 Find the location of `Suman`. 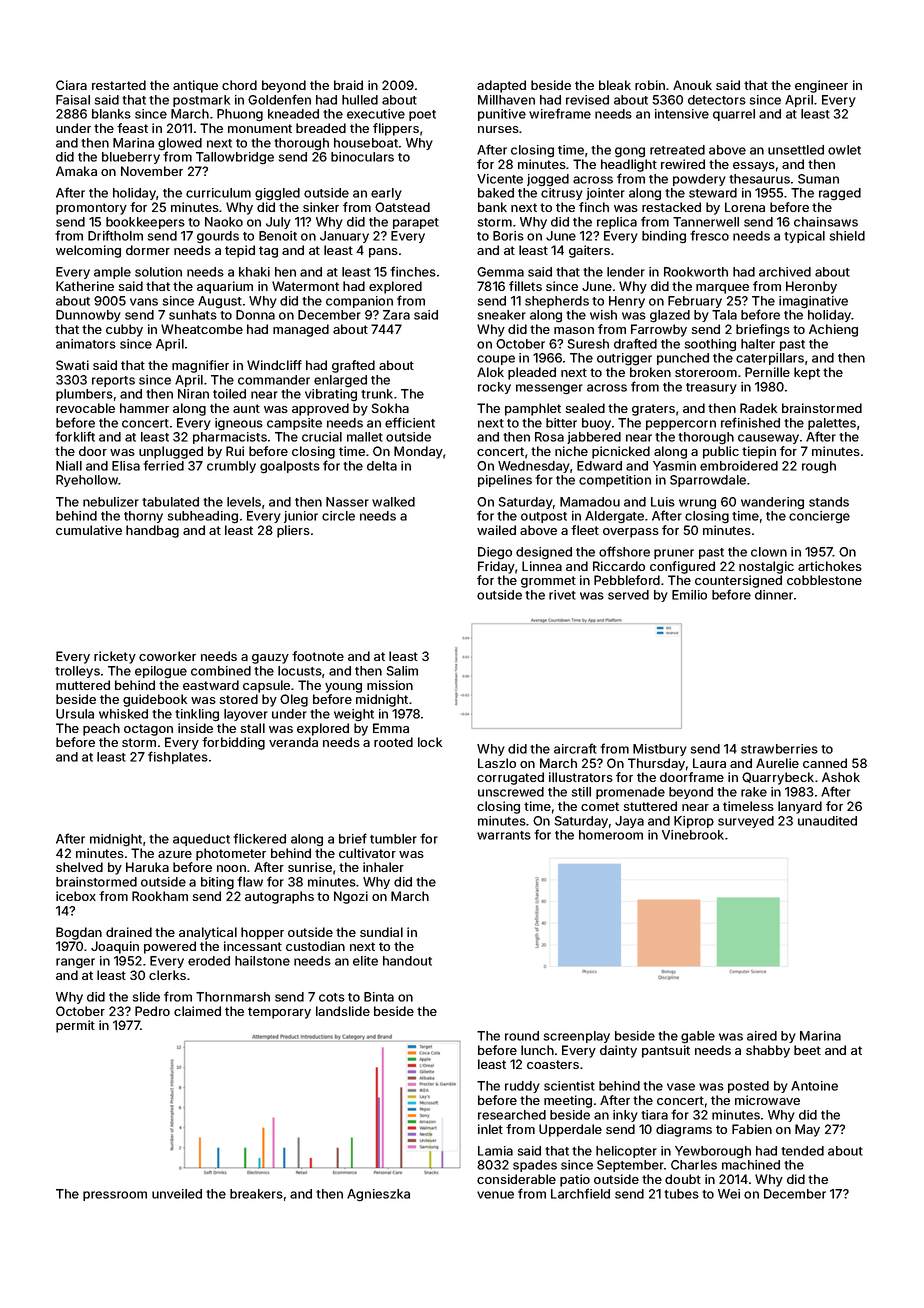

Suman is located at coordinates (818, 179).
